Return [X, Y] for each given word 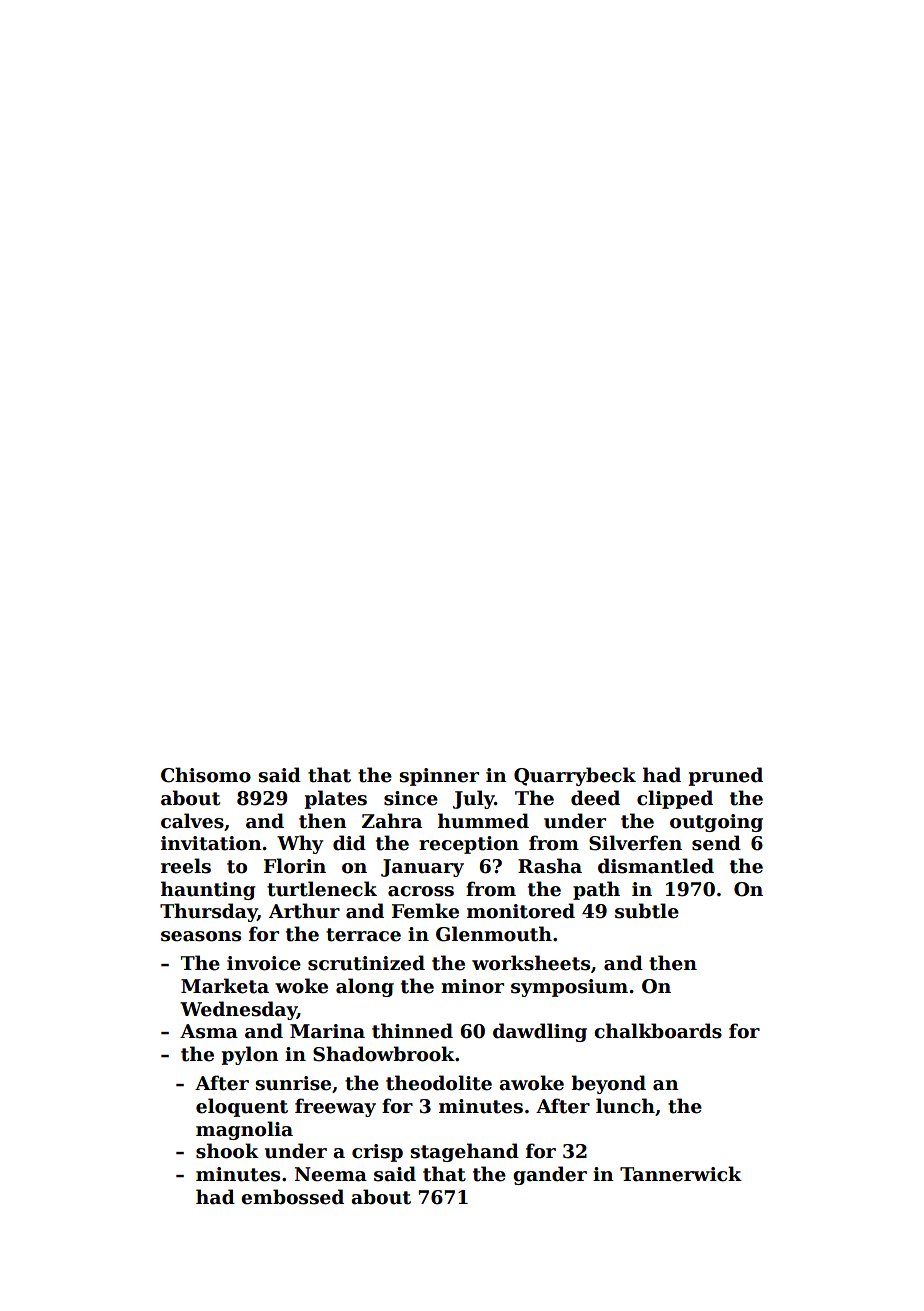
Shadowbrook [384, 1054]
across [421, 891]
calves [192, 821]
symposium [569, 988]
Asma [209, 1031]
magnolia [244, 1130]
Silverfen [635, 843]
